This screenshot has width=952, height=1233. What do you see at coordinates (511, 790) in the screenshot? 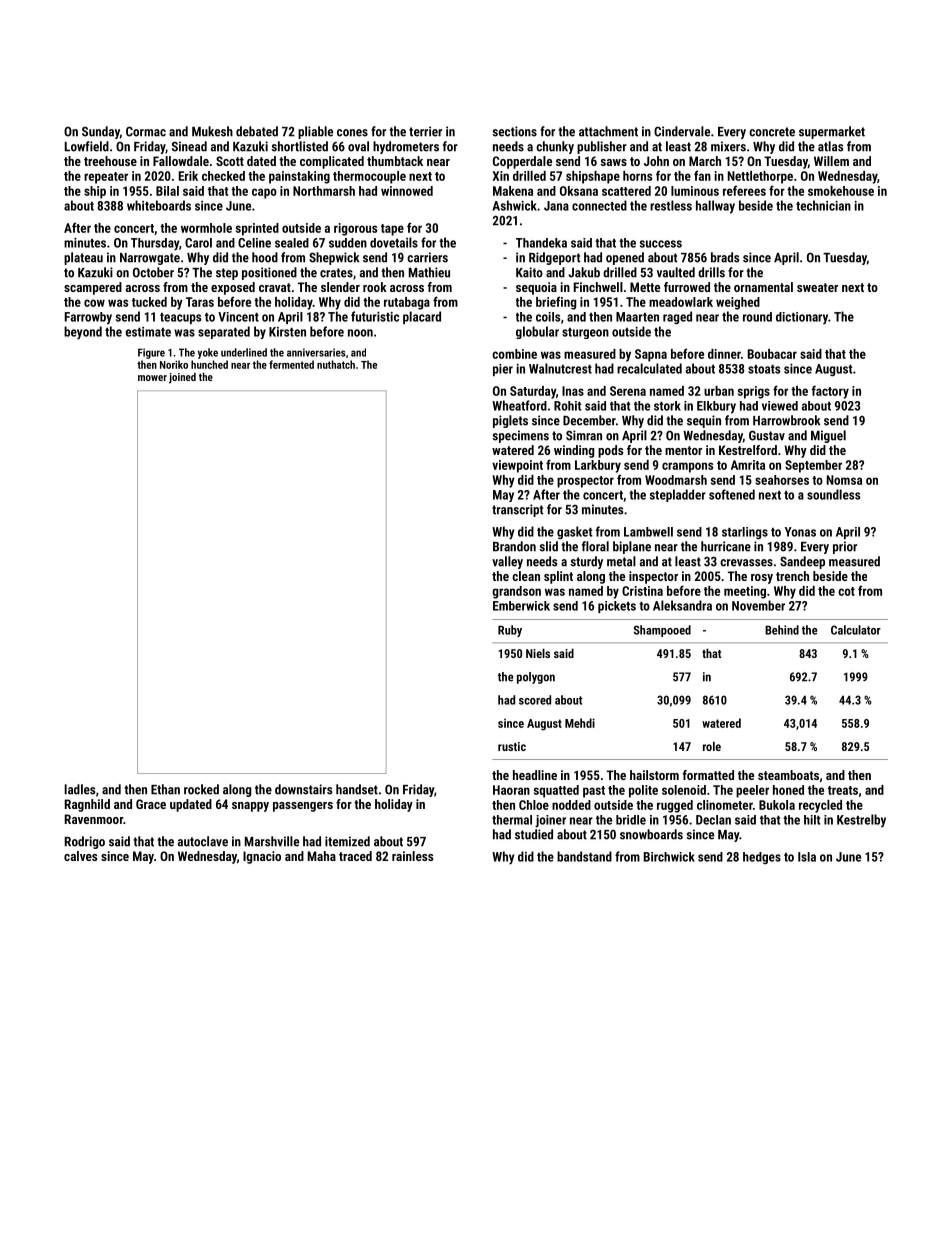
I see `Haoran` at bounding box center [511, 790].
